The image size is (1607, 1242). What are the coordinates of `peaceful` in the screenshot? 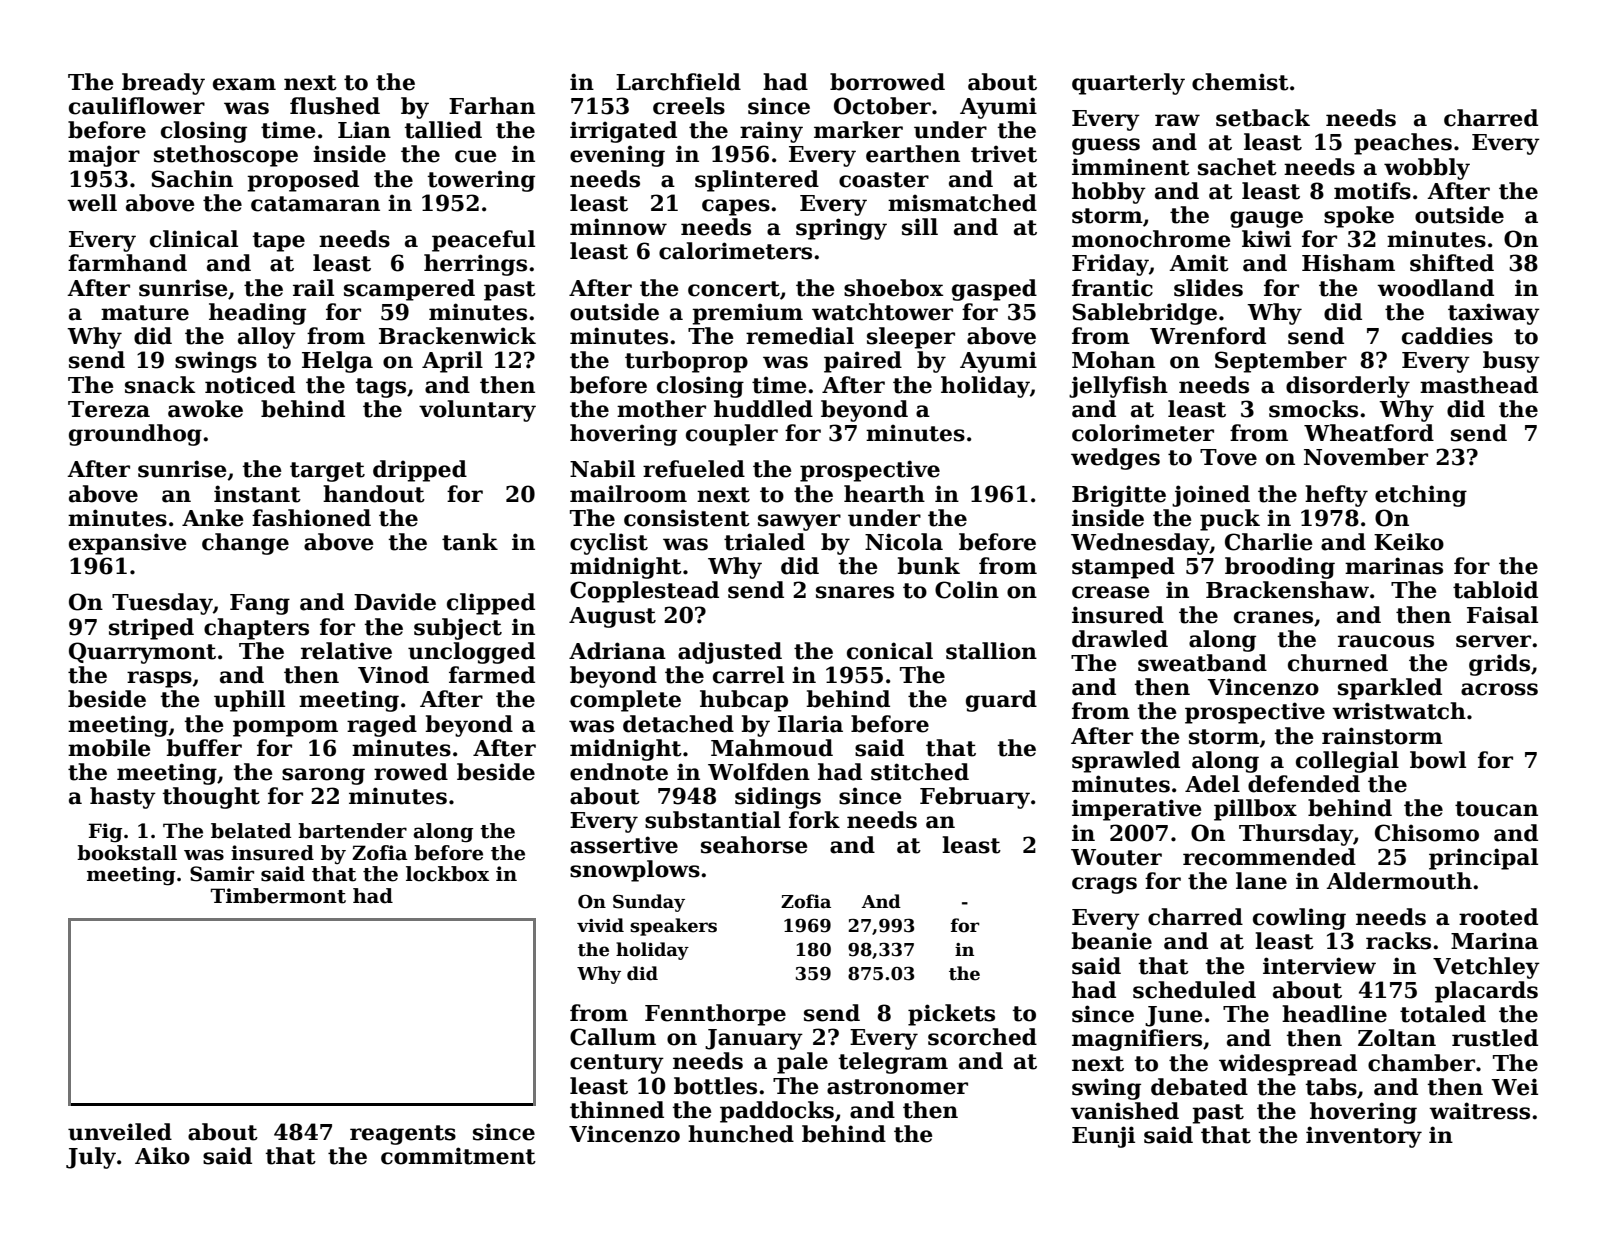 It's located at (483, 241).
